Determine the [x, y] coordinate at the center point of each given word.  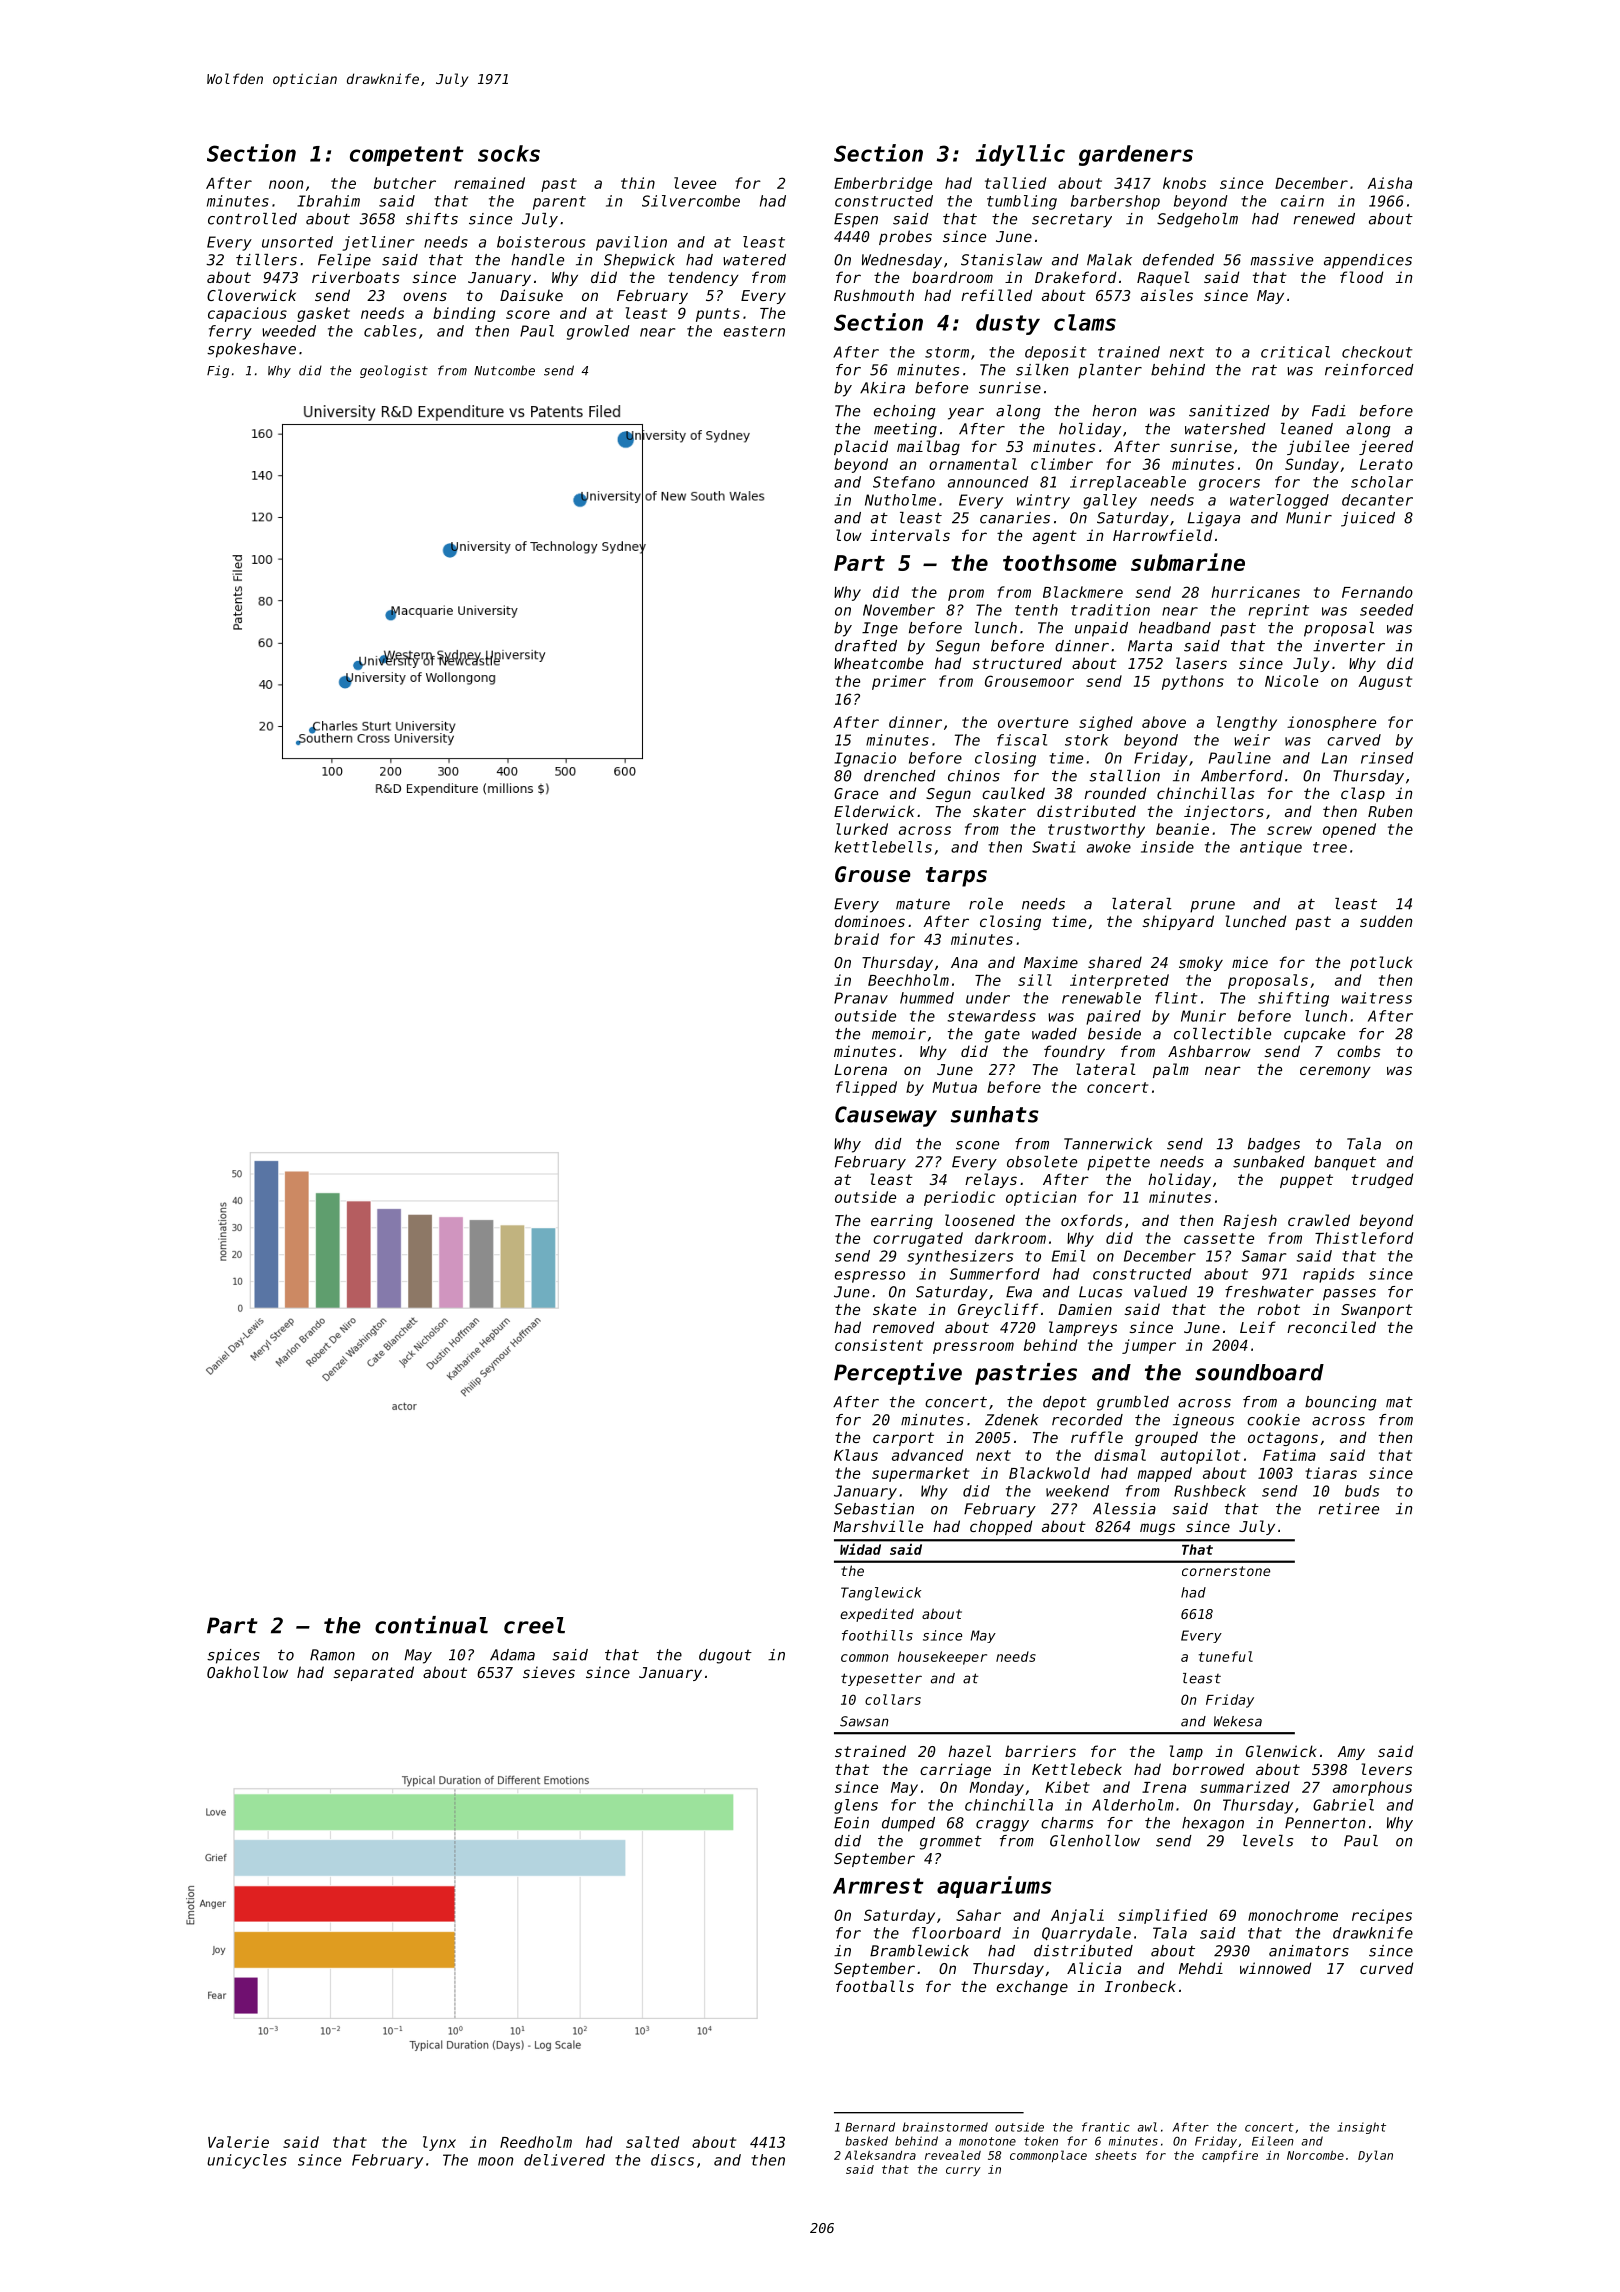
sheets [1116, 2155]
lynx [439, 2143]
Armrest [878, 1886]
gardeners [1136, 155]
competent [407, 156]
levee [695, 183]
